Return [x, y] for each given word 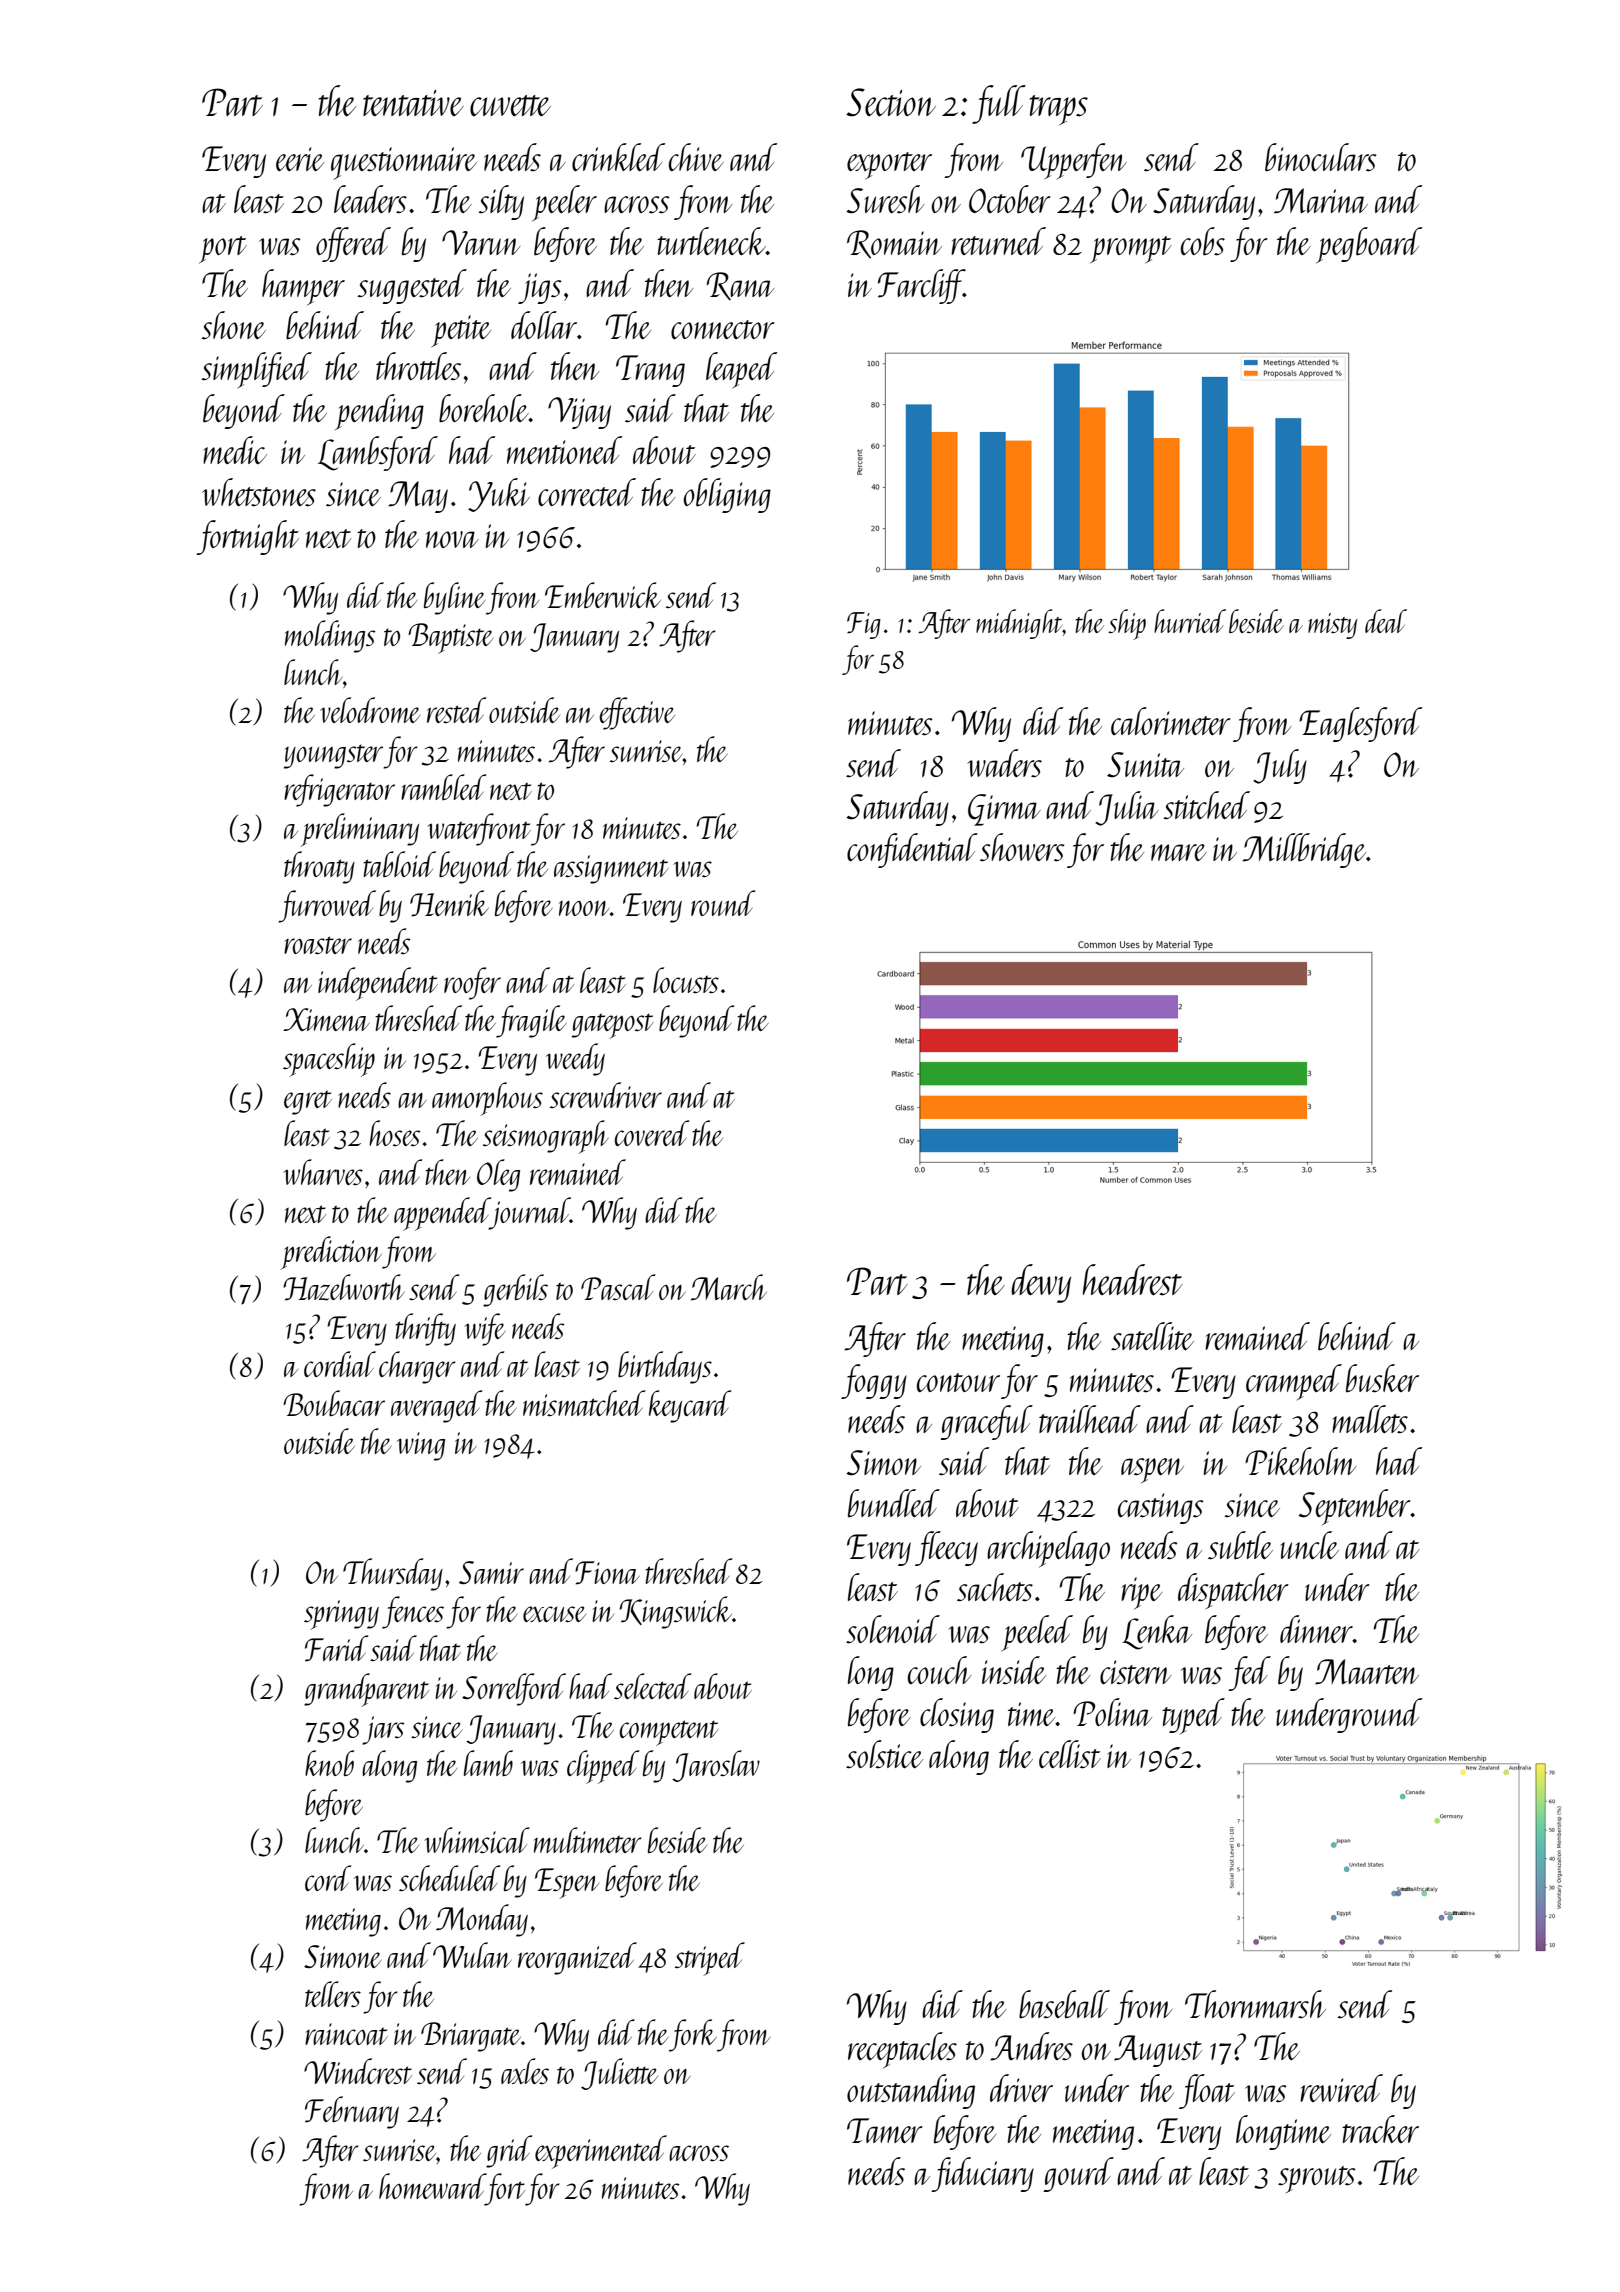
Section [891, 102]
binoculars [1321, 157]
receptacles [902, 2050]
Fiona [607, 1573]
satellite [1152, 1336]
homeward [432, 2186]
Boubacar [334, 1403]
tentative [413, 103]
